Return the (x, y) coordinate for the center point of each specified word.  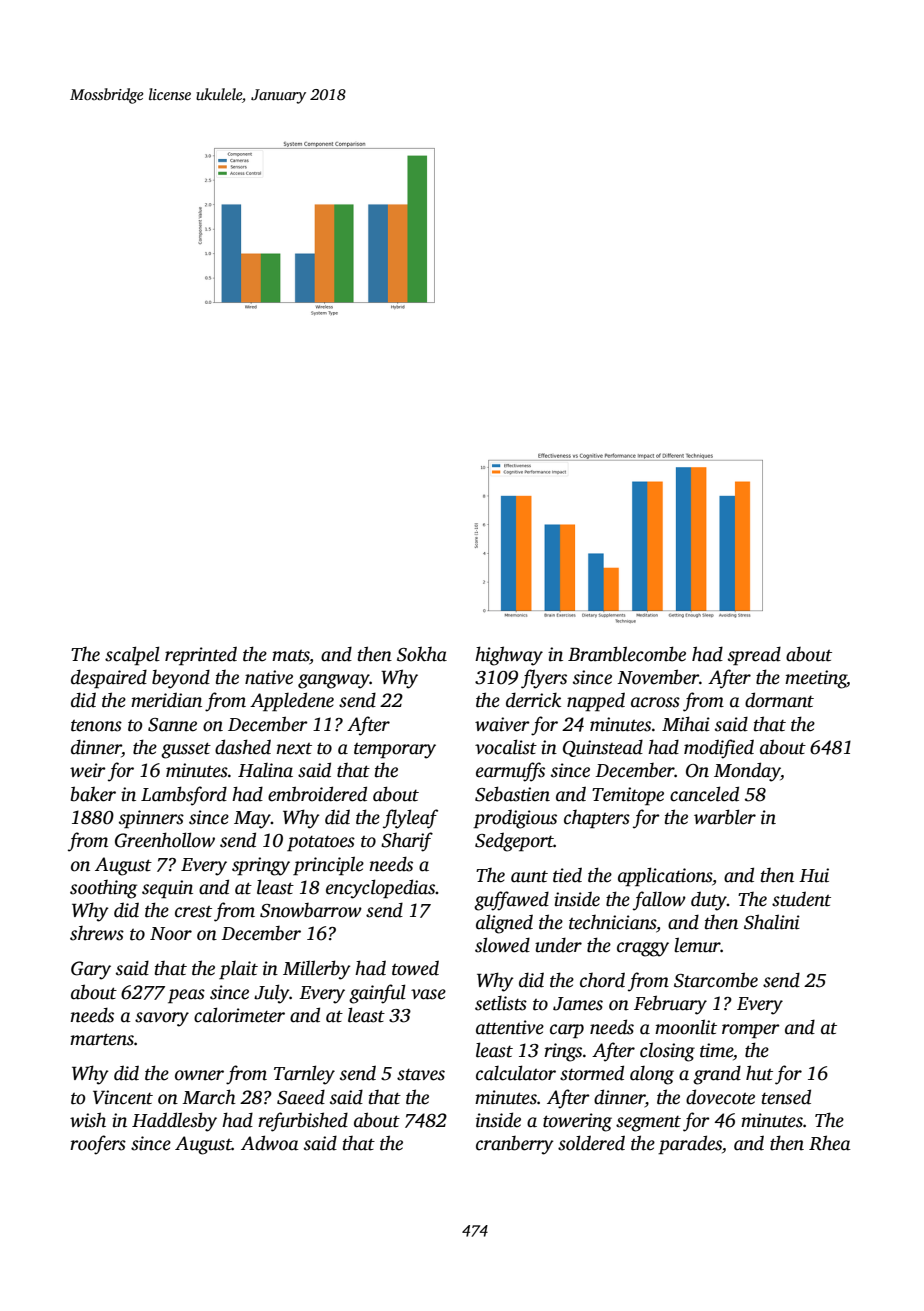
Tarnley (304, 1075)
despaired (109, 679)
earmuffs (510, 772)
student (801, 899)
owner (199, 1075)
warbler (725, 817)
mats (291, 656)
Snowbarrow (311, 910)
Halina (265, 770)
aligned (504, 924)
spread (754, 656)
